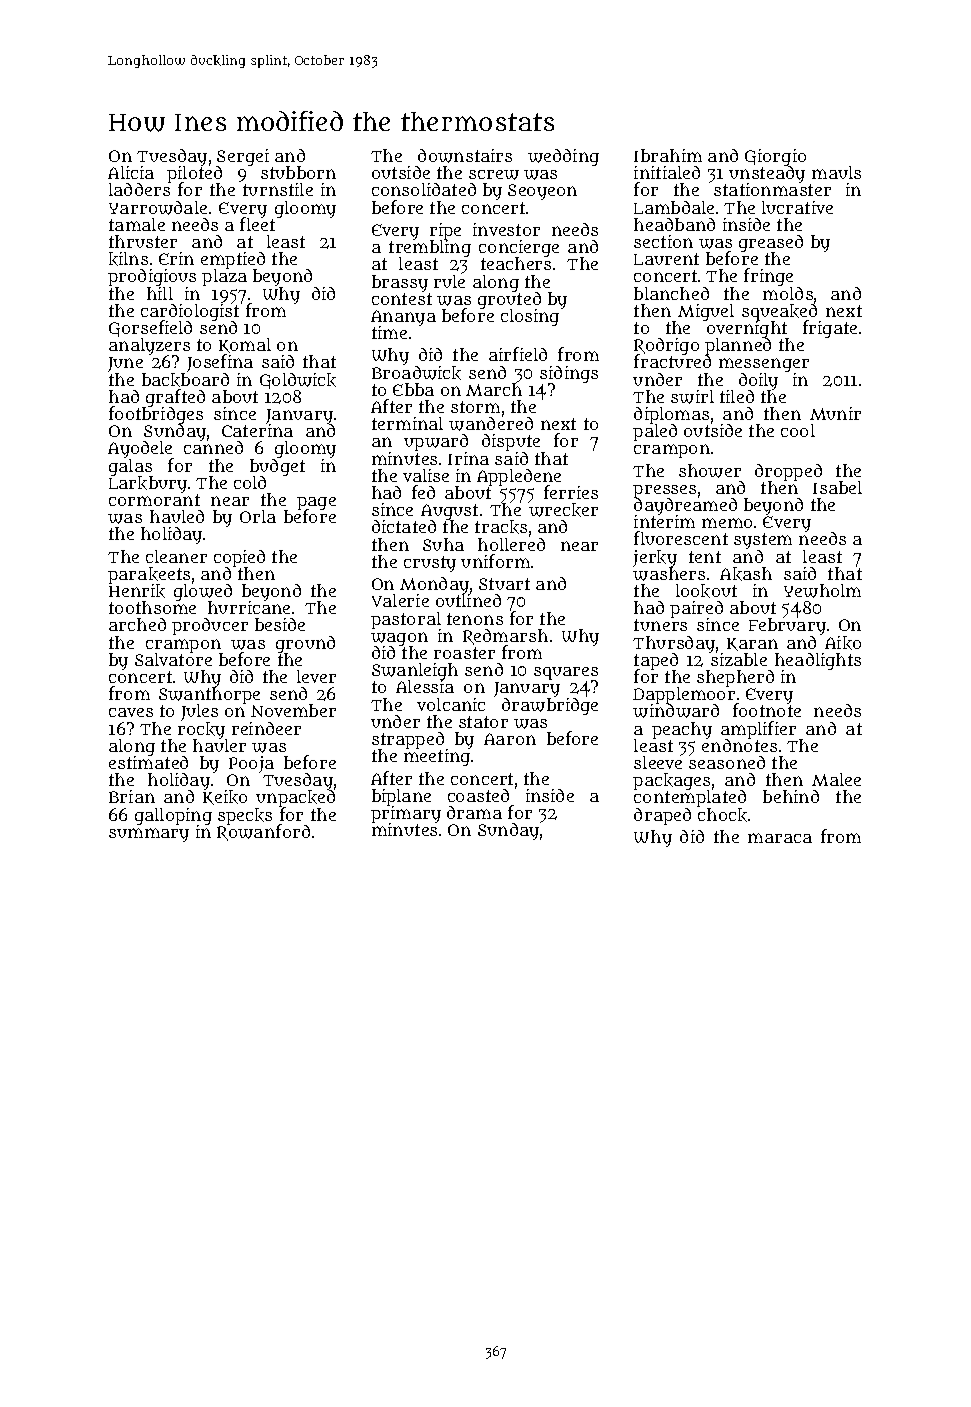 The height and width of the page is (1407, 971). I want to click on Stuart, so click(504, 584).
